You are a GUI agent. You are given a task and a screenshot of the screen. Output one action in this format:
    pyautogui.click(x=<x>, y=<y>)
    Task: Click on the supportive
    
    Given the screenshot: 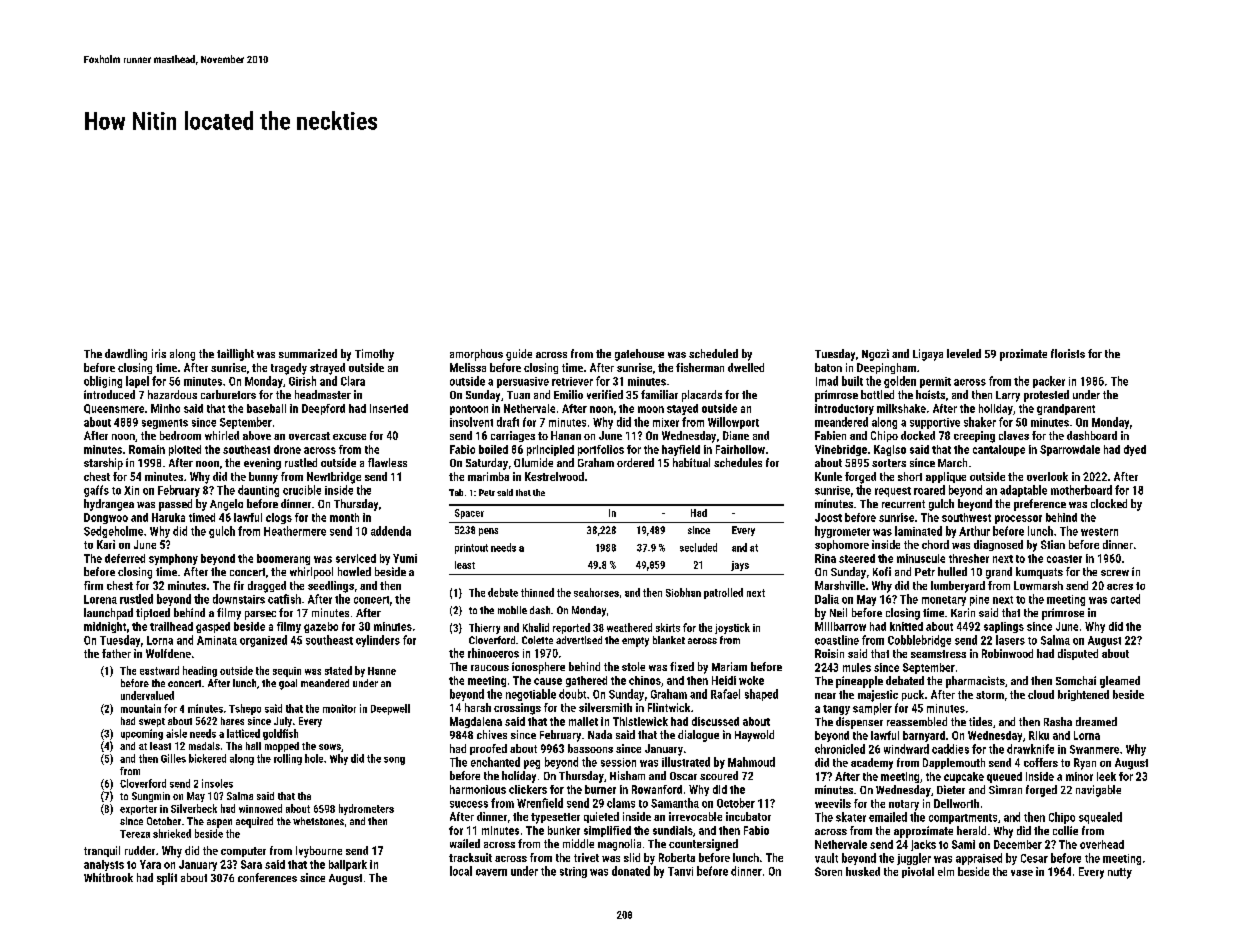 What is the action you would take?
    pyautogui.click(x=935, y=423)
